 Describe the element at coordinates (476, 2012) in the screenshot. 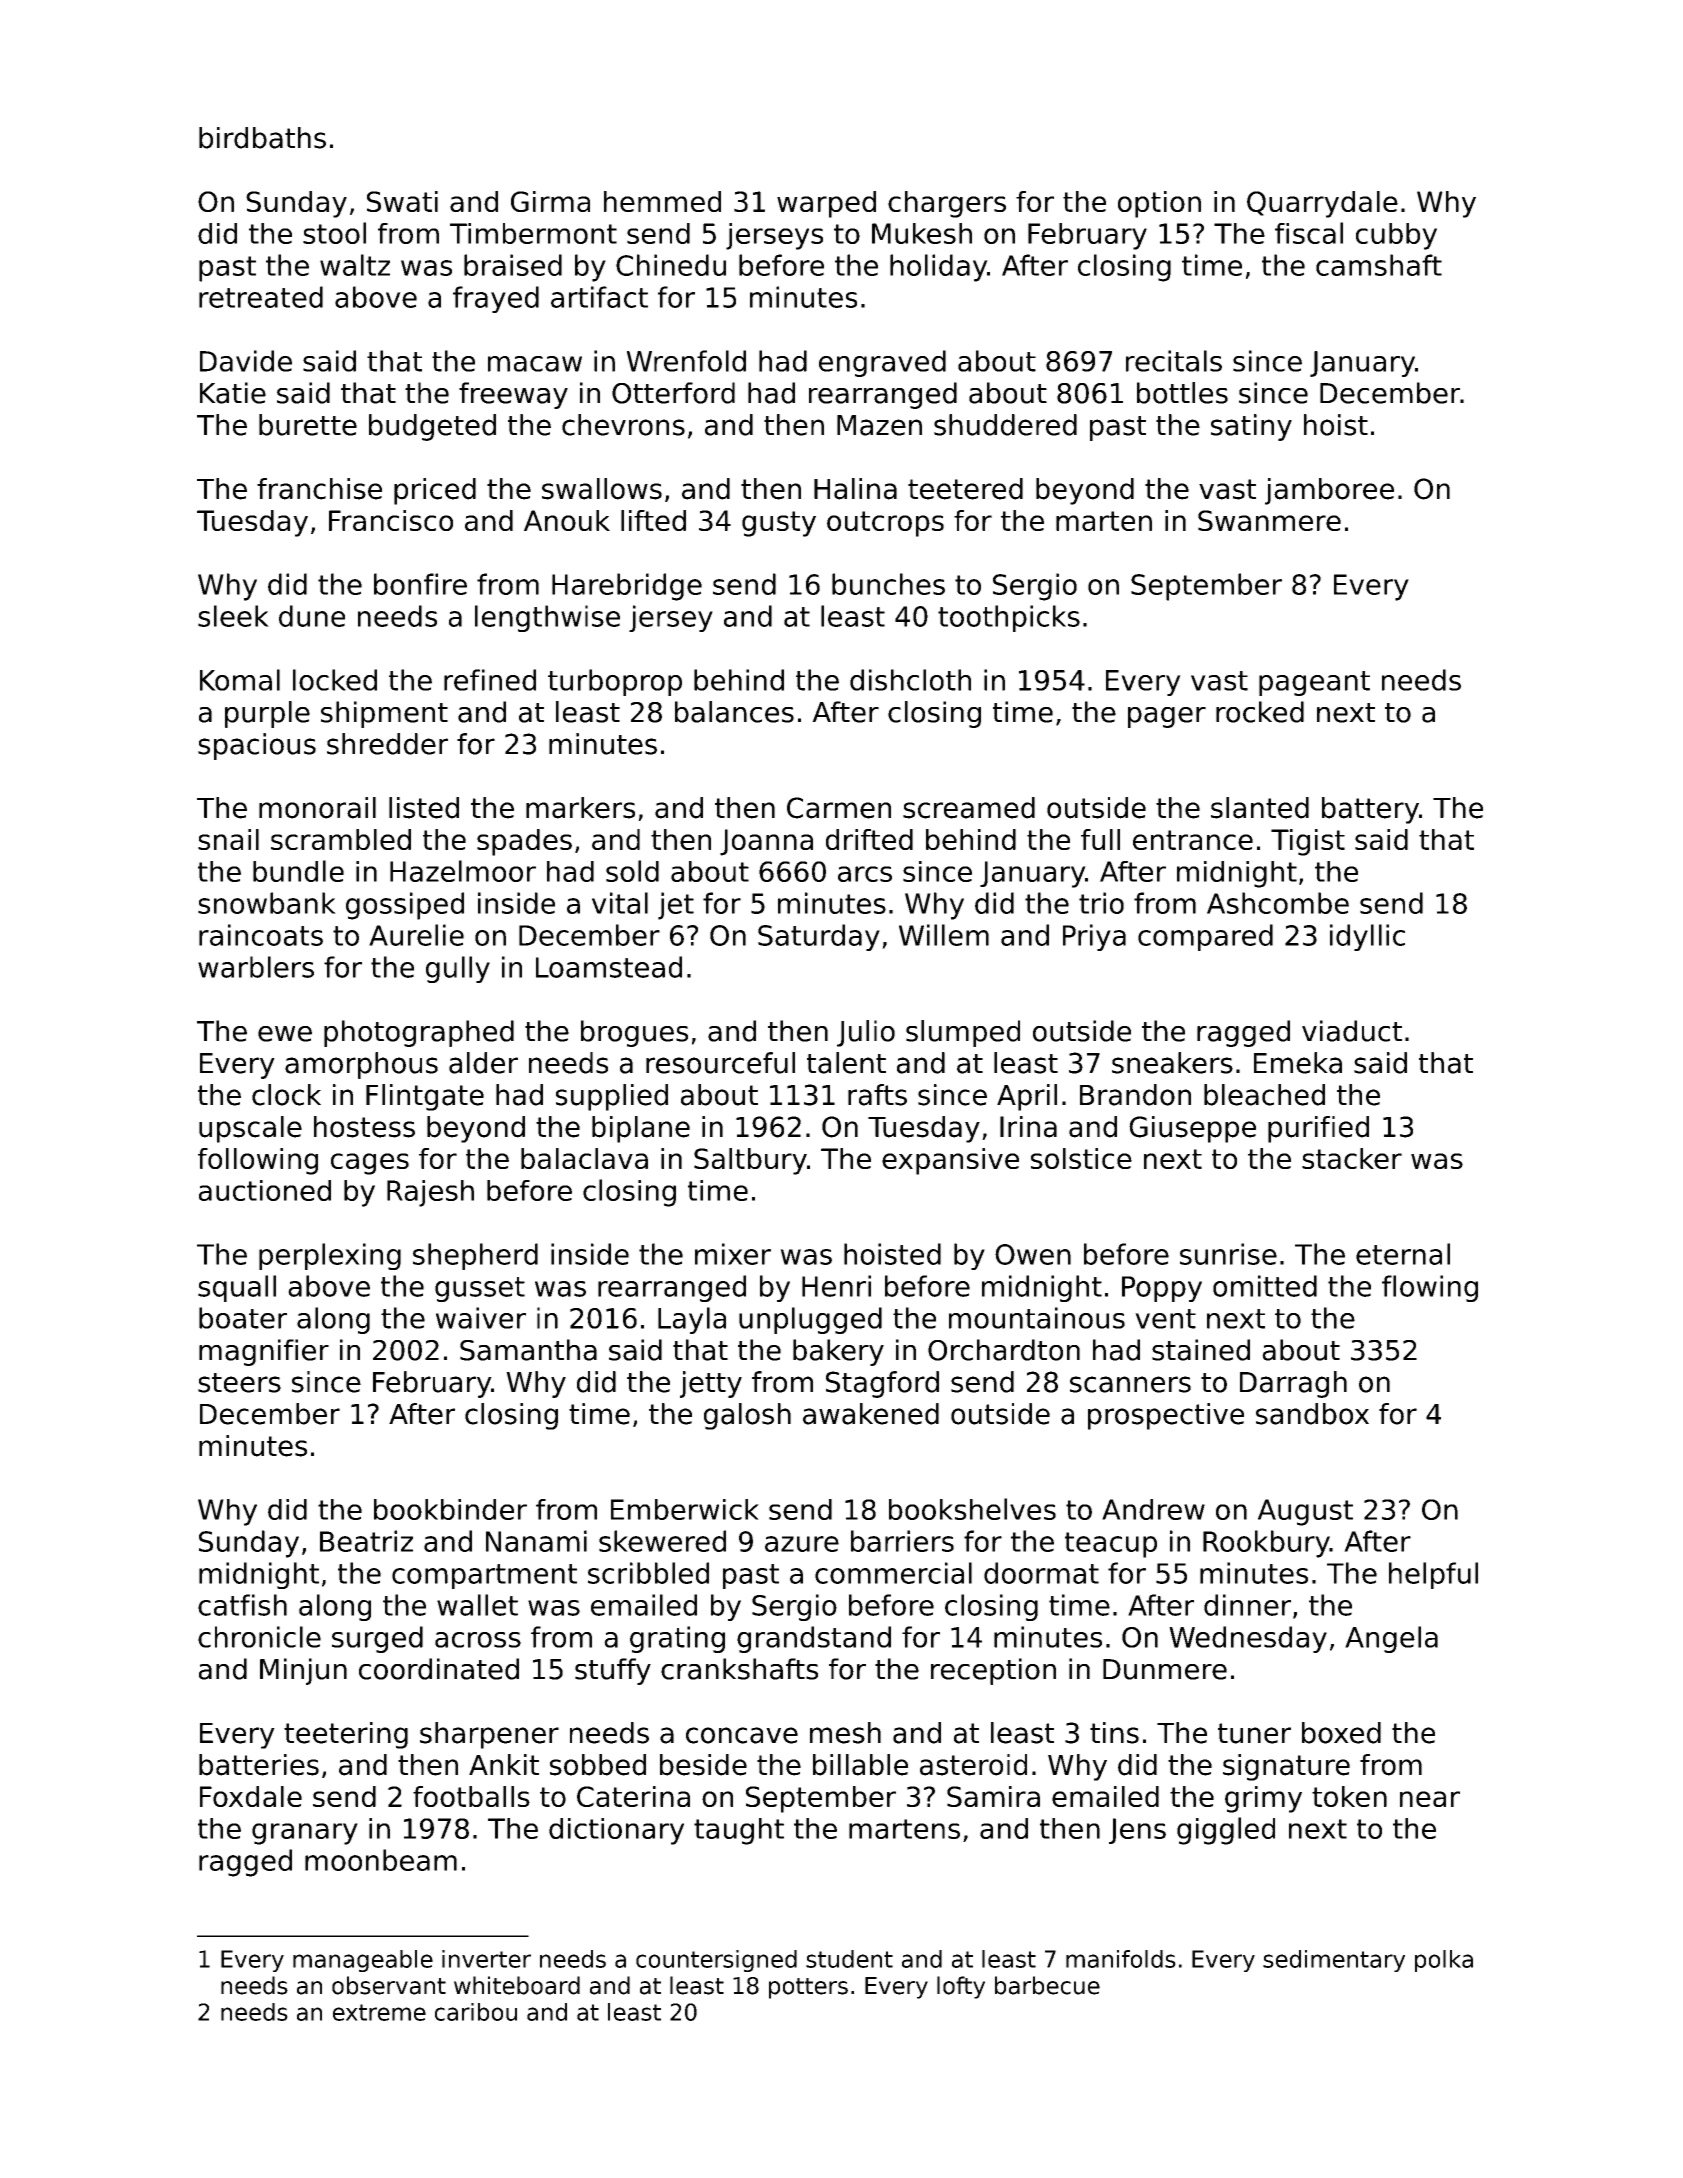

I see `caribou` at that location.
